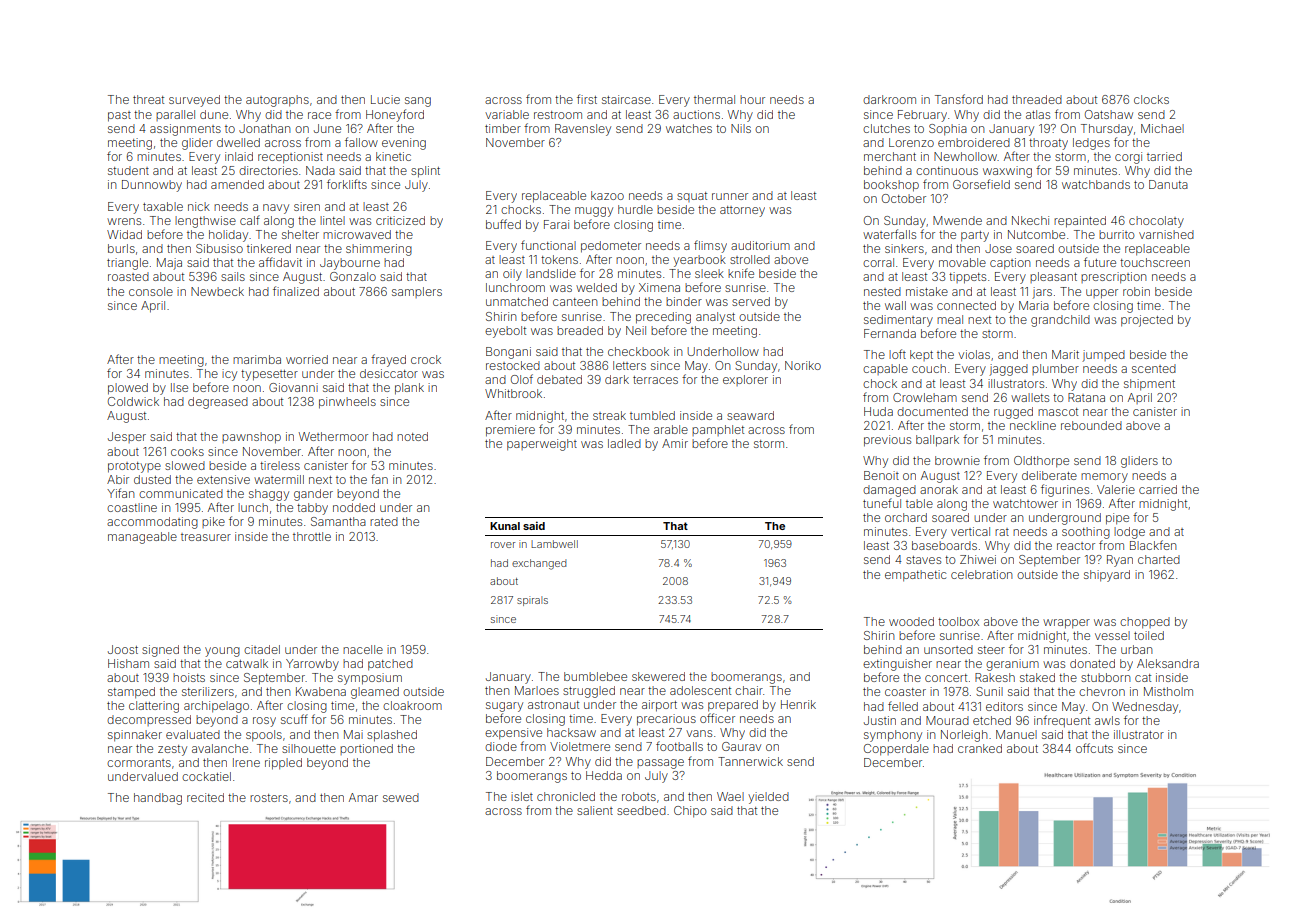 This page has height=924, width=1308. I want to click on sewed, so click(401, 797).
